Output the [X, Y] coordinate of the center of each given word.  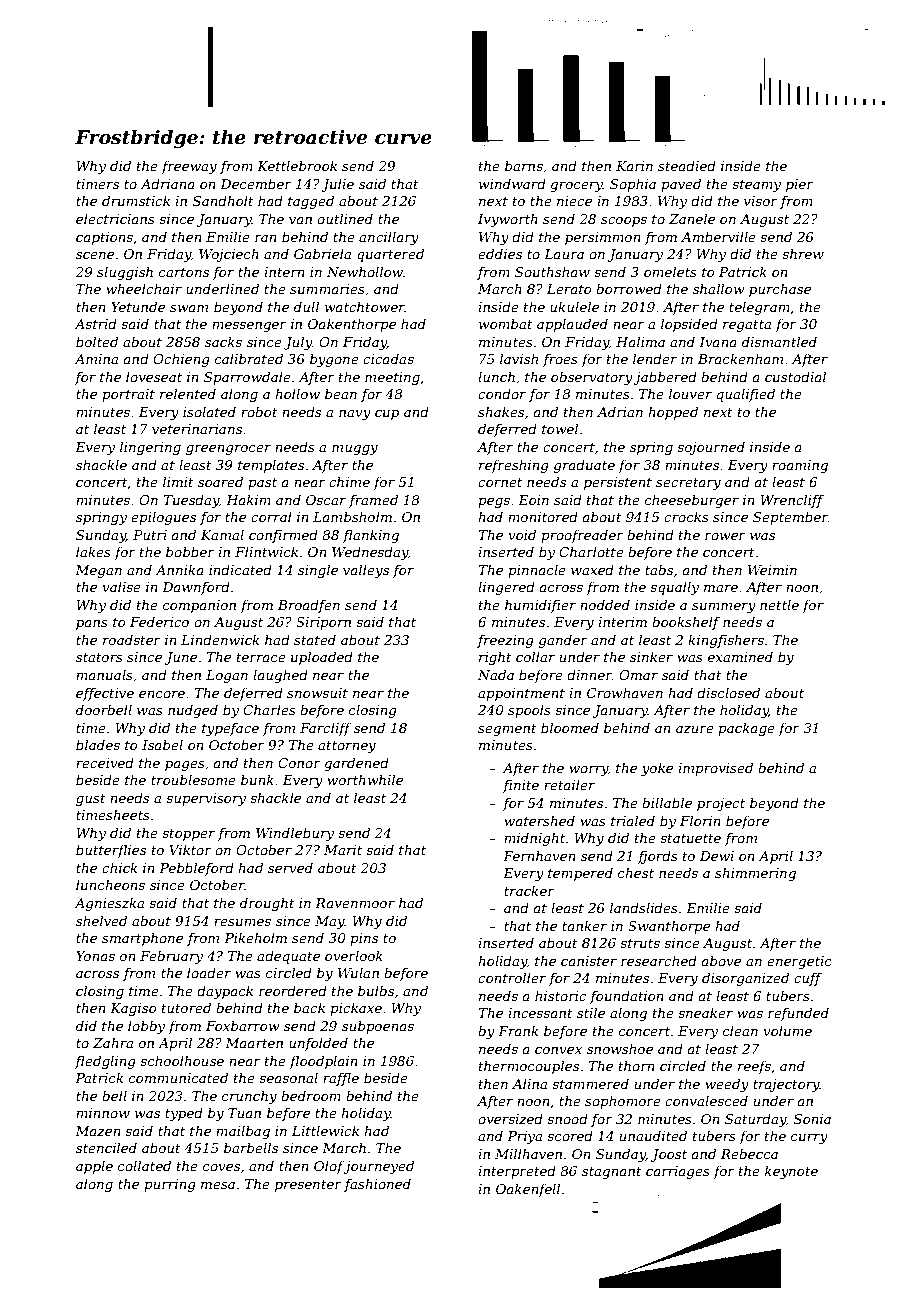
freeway [189, 167]
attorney [347, 747]
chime [349, 481]
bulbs [376, 990]
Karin [634, 166]
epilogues [163, 518]
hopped [673, 413]
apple [94, 1167]
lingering [150, 448]
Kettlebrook [297, 165]
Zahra [113, 1042]
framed [373, 501]
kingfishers [726, 641]
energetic [799, 962]
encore [162, 694]
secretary [688, 484]
